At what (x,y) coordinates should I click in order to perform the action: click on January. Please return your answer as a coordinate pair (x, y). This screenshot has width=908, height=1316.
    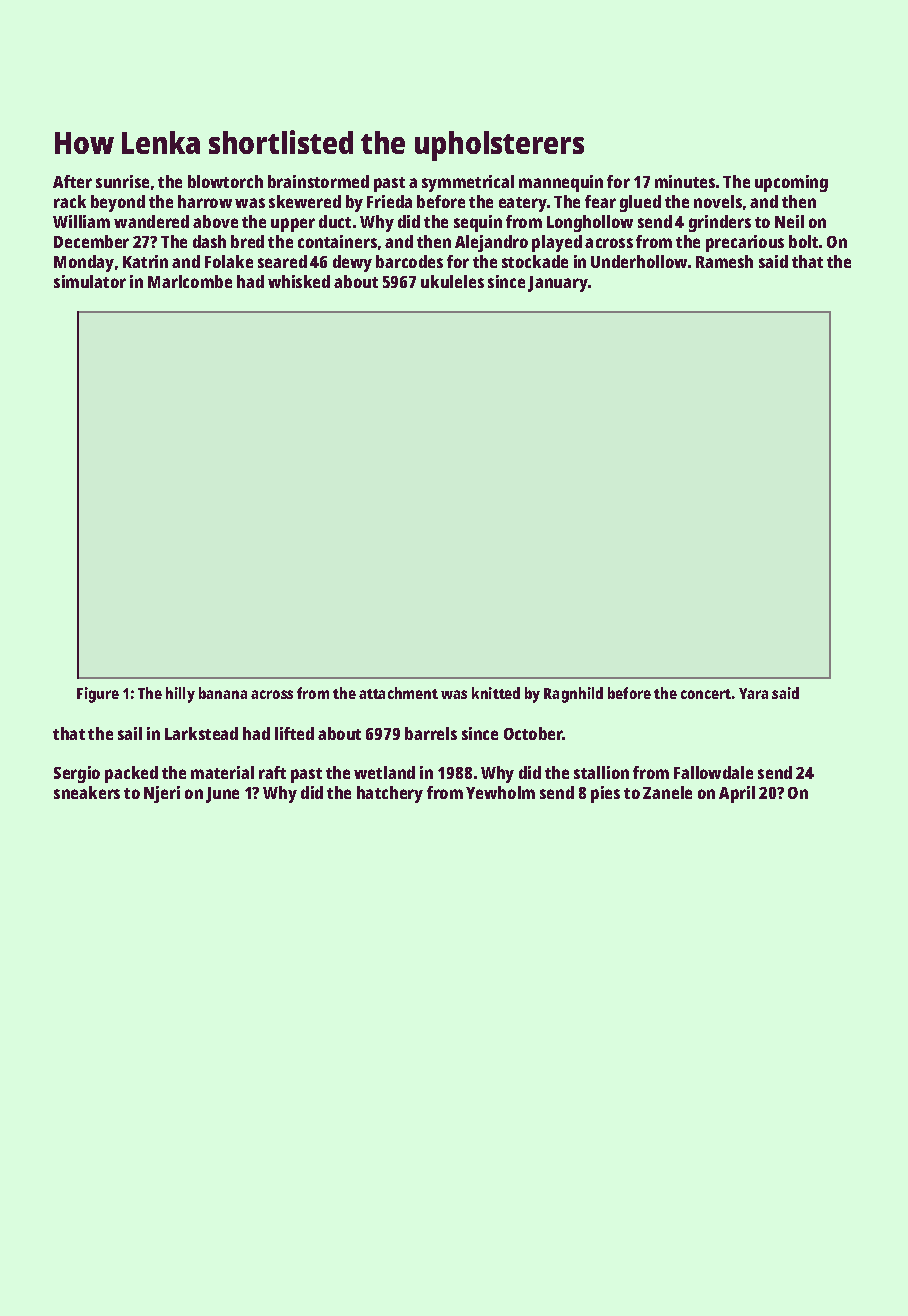
    Looking at the image, I should click on (558, 284).
